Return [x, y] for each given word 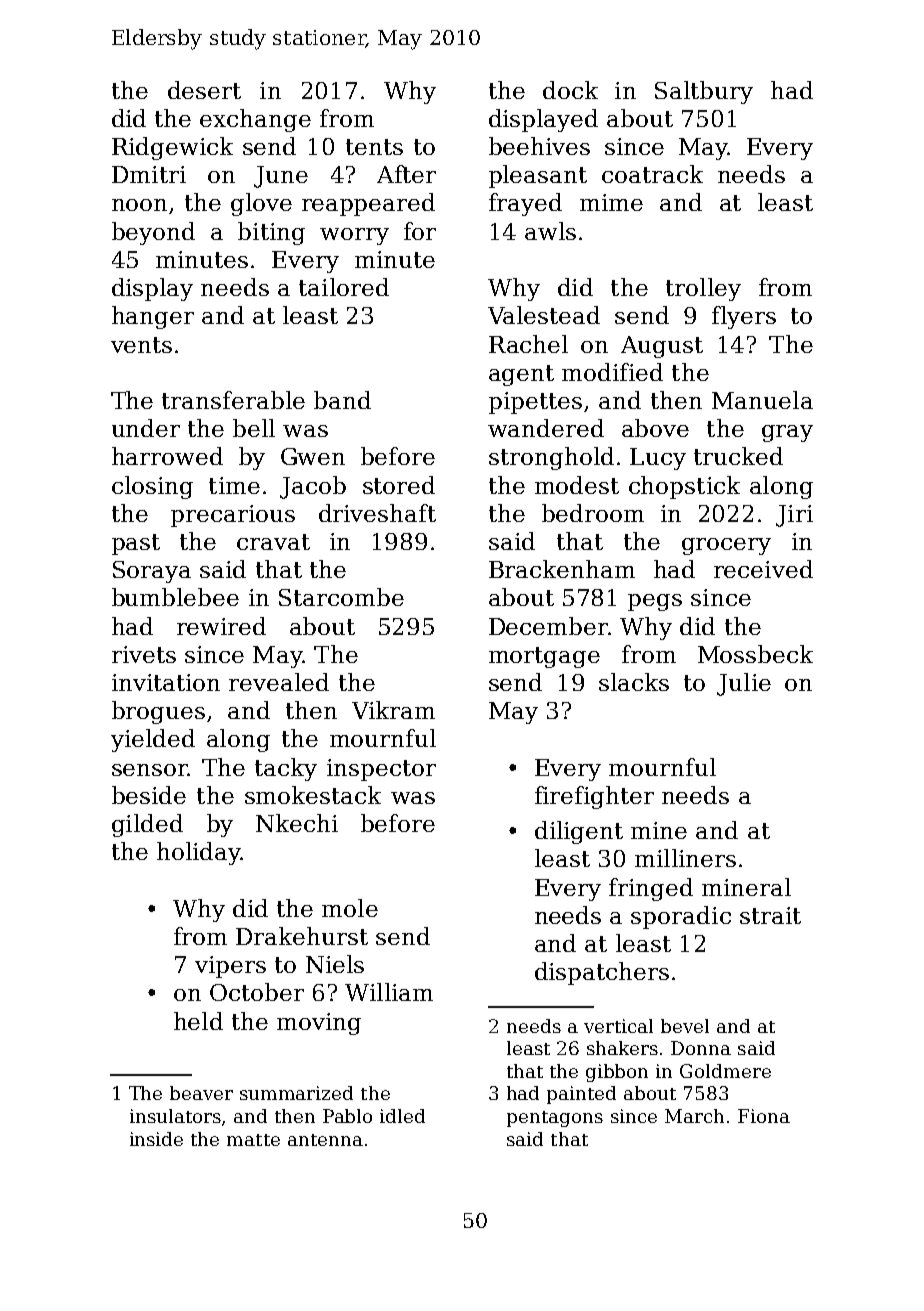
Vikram [393, 710]
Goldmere [725, 1071]
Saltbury [704, 92]
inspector [381, 770]
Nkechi [297, 823]
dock [570, 90]
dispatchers [602, 973]
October [257, 992]
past [136, 544]
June [281, 177]
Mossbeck [755, 654]
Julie [744, 684]
